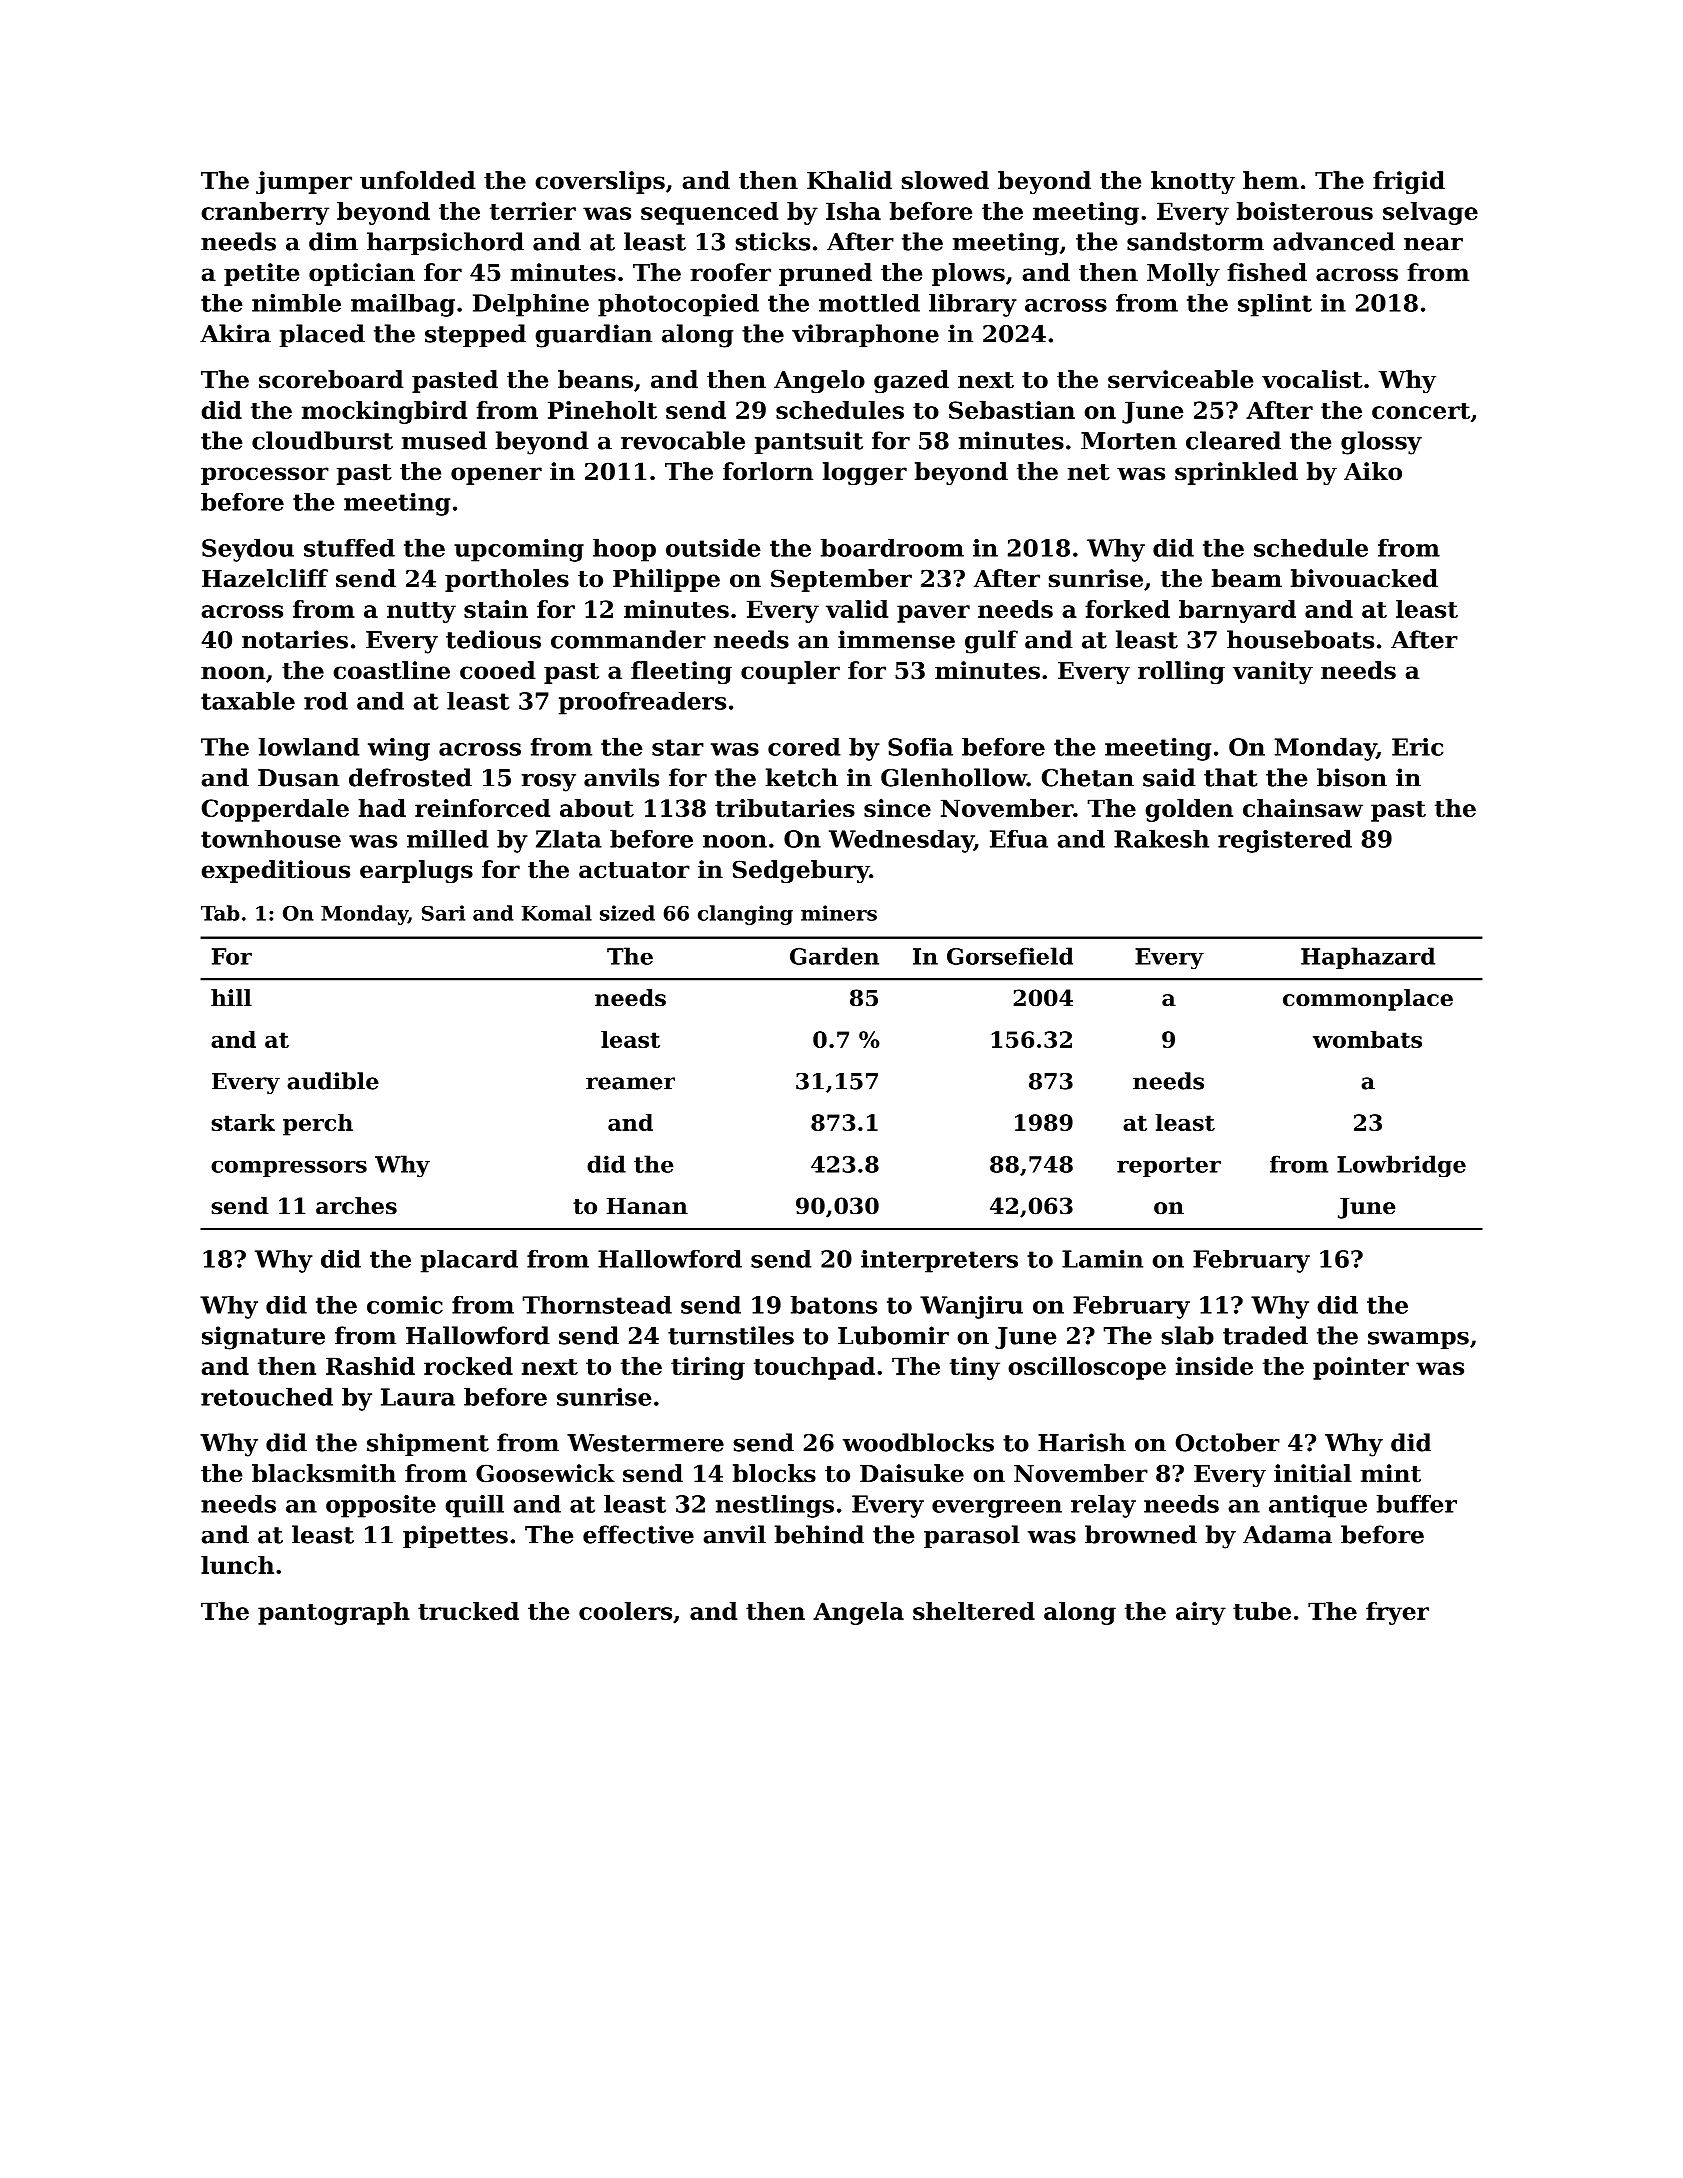  I want to click on fryer, so click(1397, 1613).
